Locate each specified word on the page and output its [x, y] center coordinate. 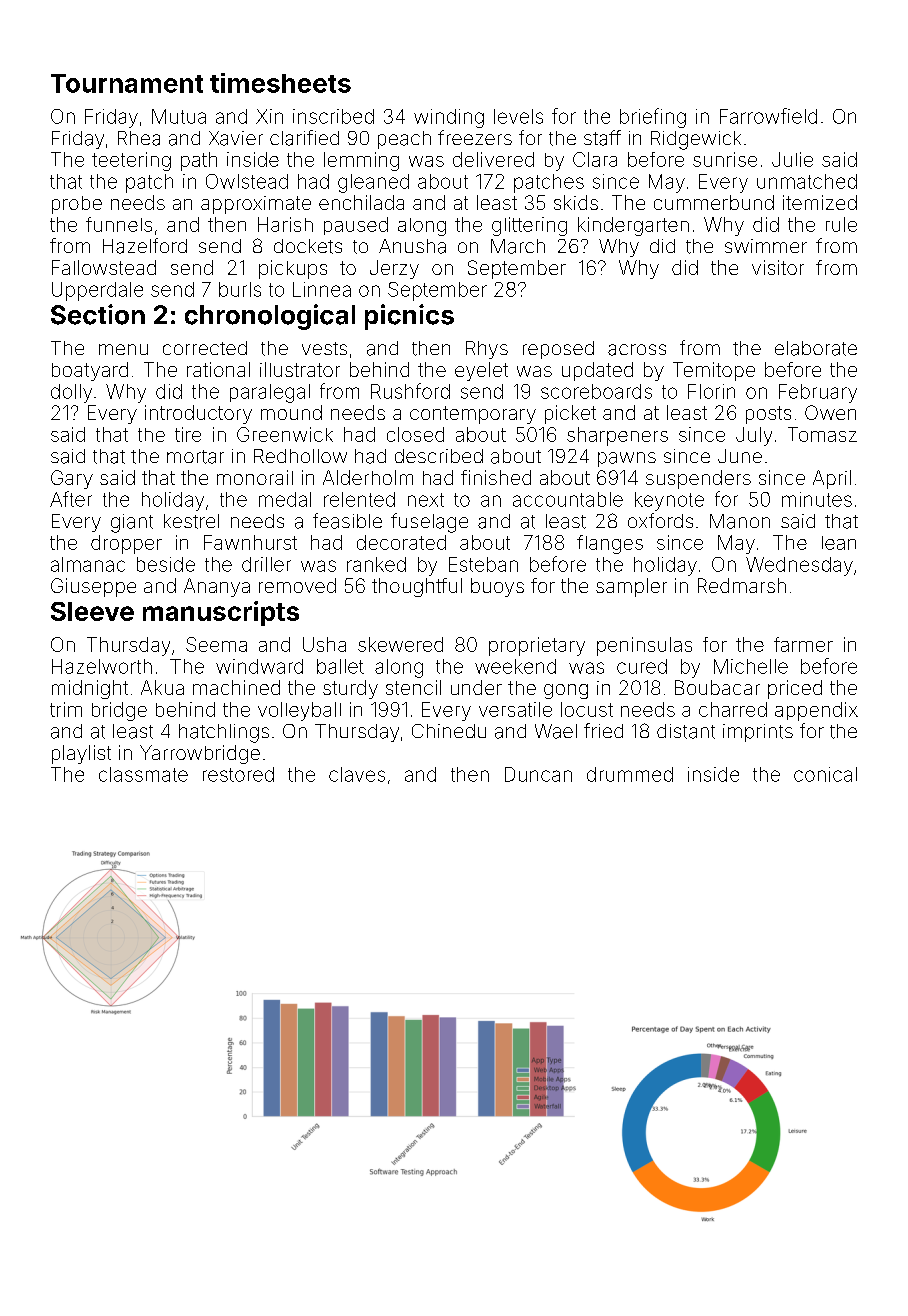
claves [357, 774]
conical [825, 774]
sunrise [725, 159]
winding [449, 118]
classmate [143, 774]
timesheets [280, 83]
